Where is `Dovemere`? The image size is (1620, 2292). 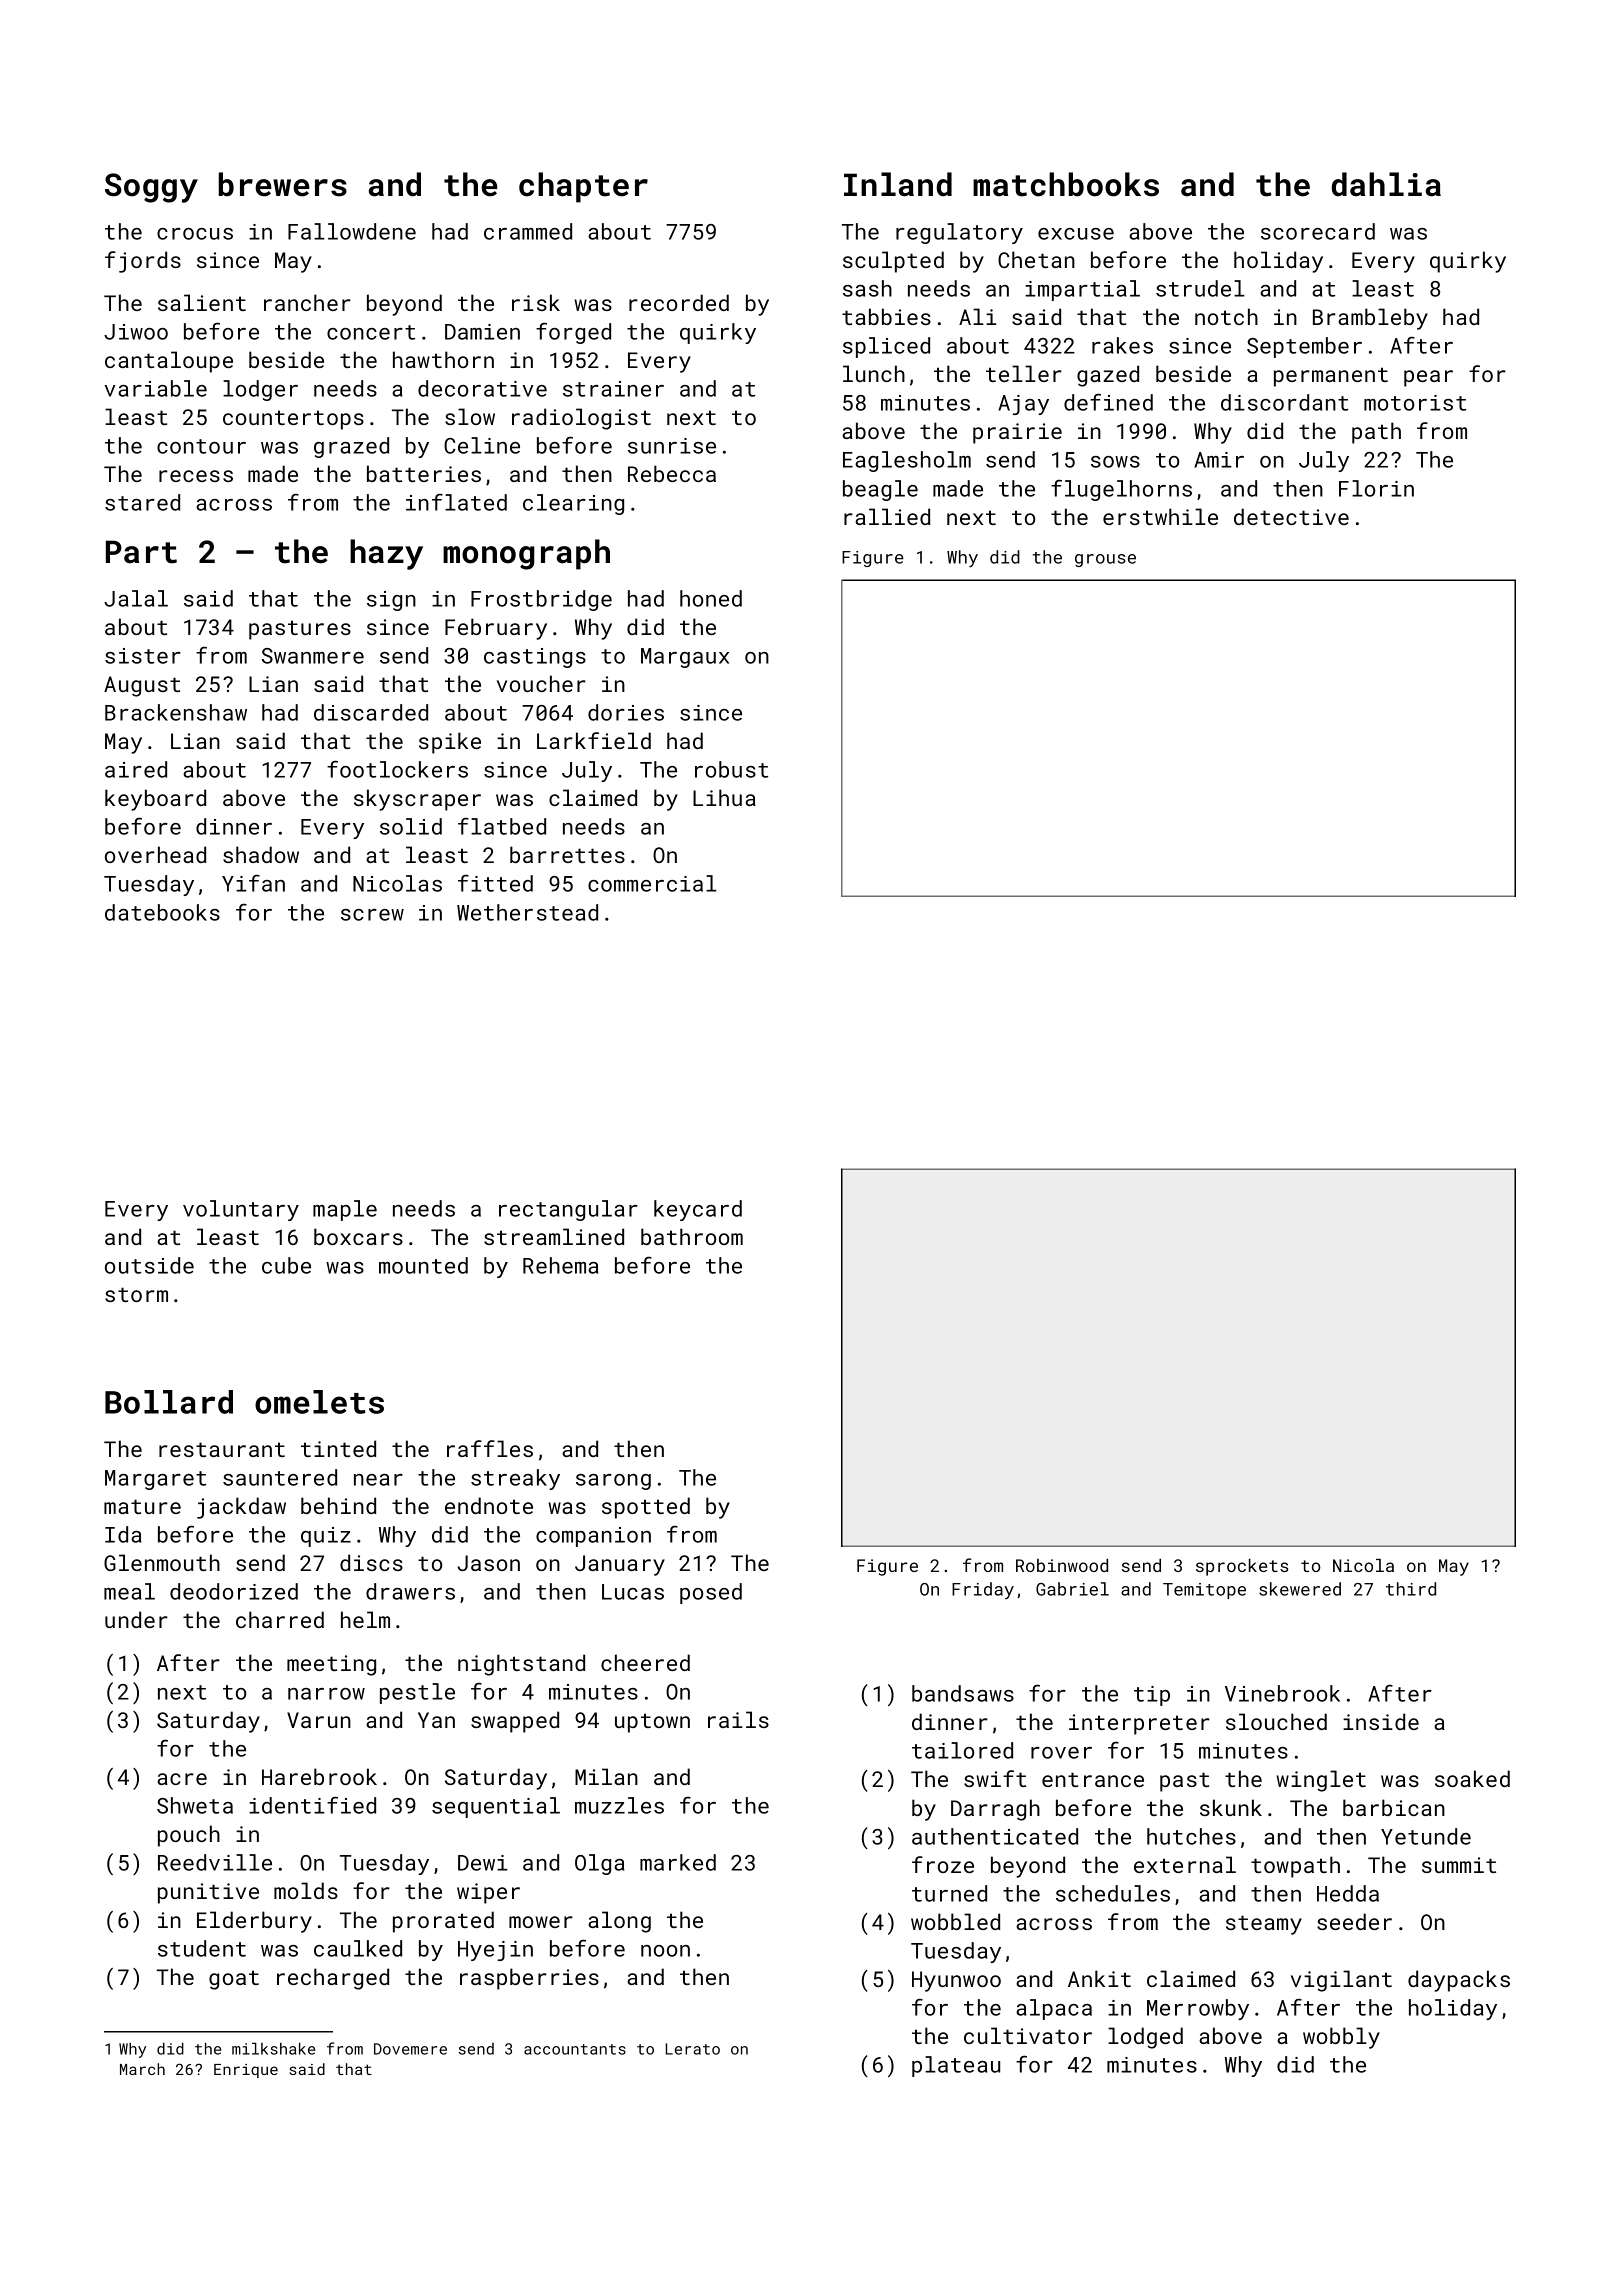 Dovemere is located at coordinates (410, 2049).
